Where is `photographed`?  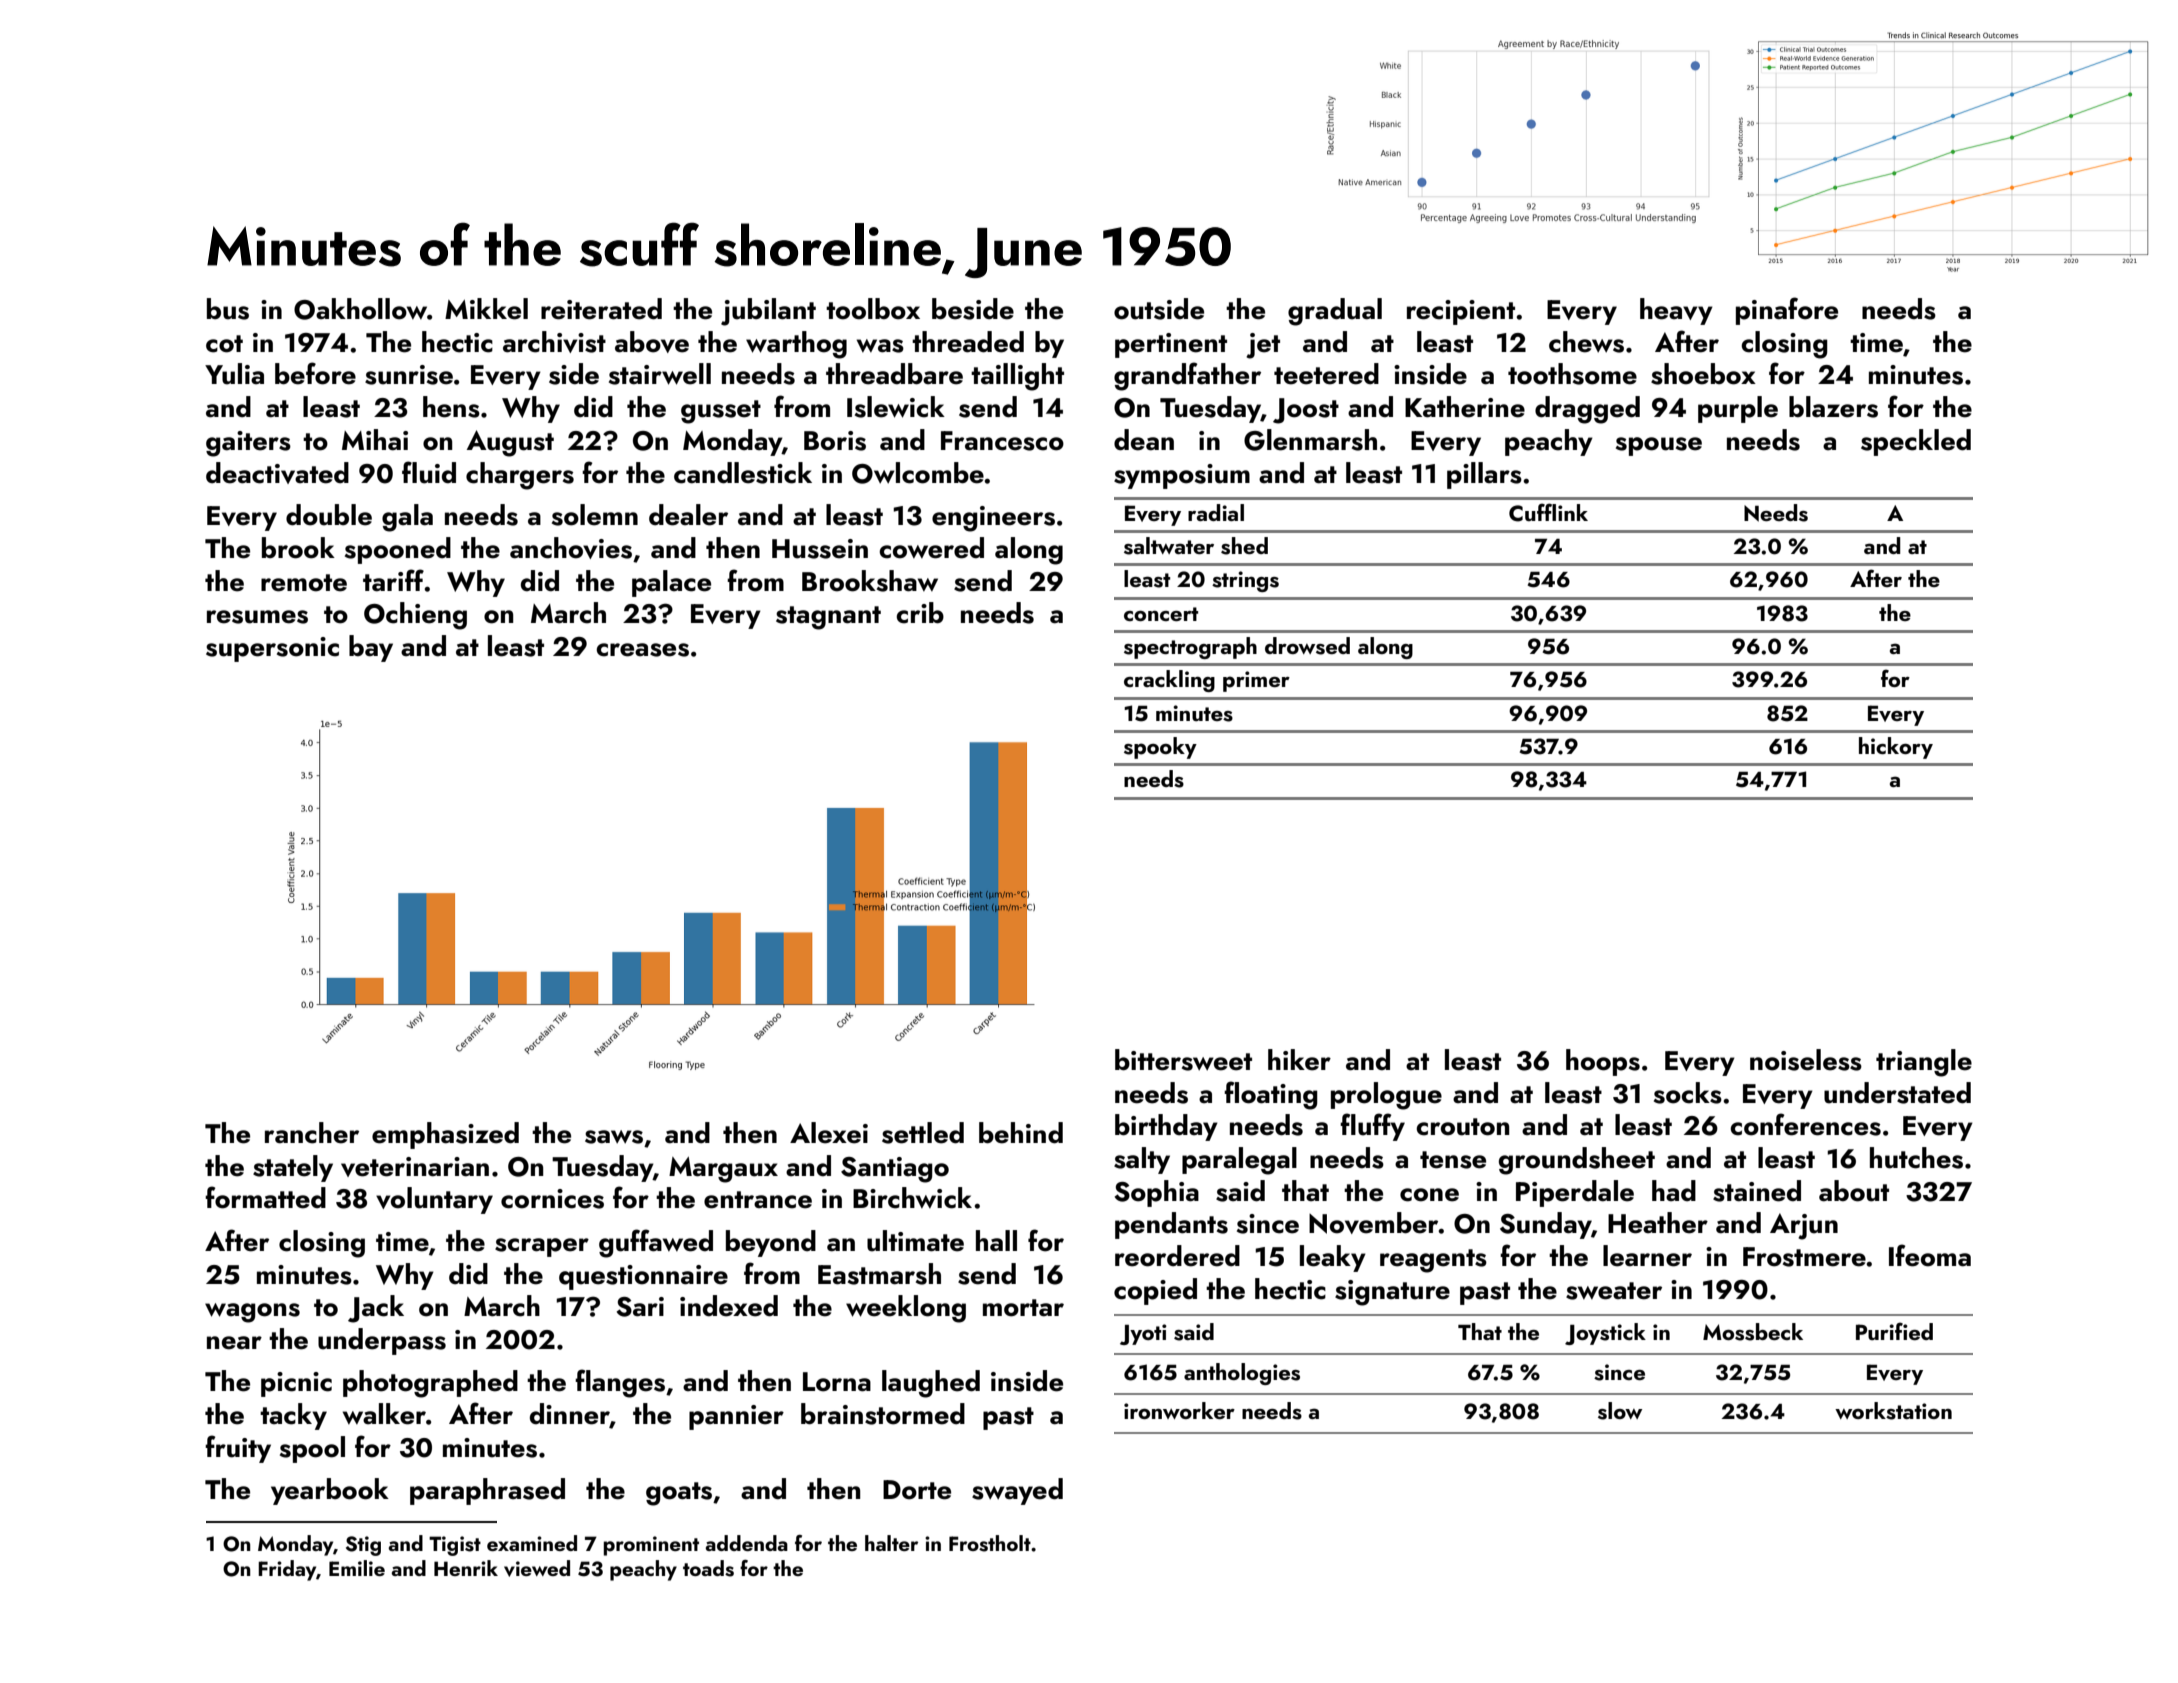
photographed is located at coordinates (430, 1384).
